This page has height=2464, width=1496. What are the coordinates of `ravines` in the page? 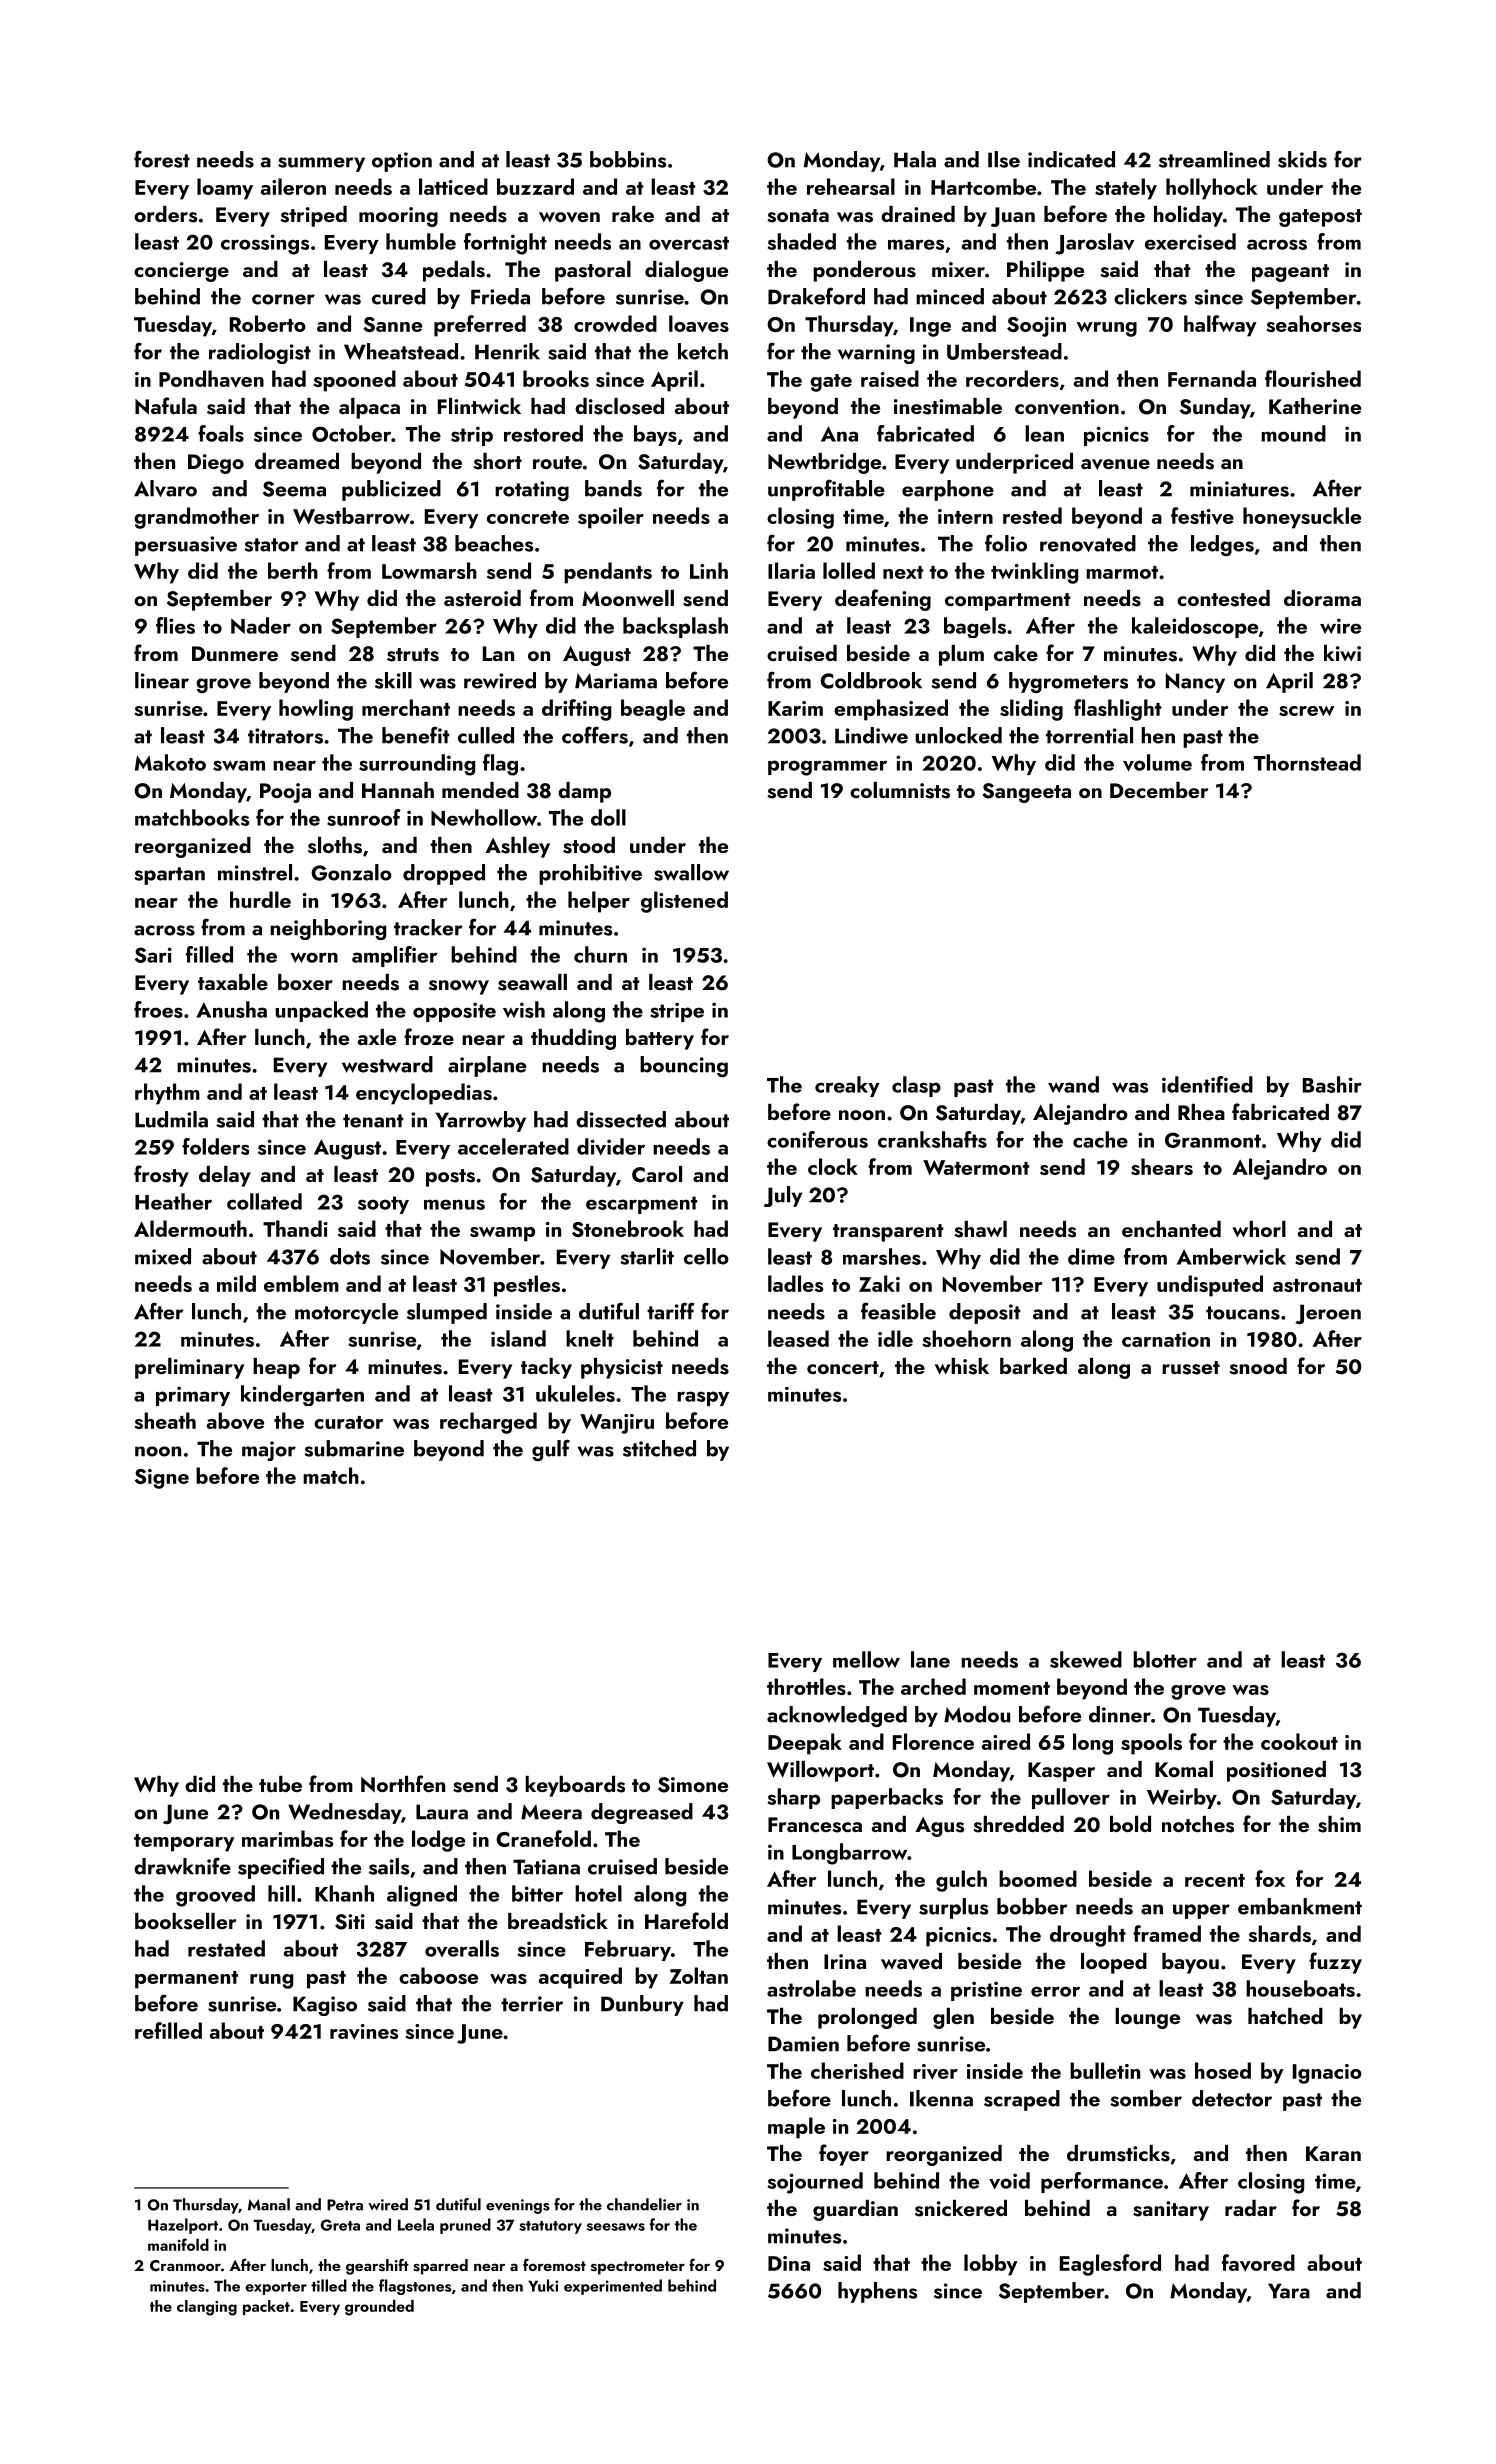 It's located at (364, 2032).
